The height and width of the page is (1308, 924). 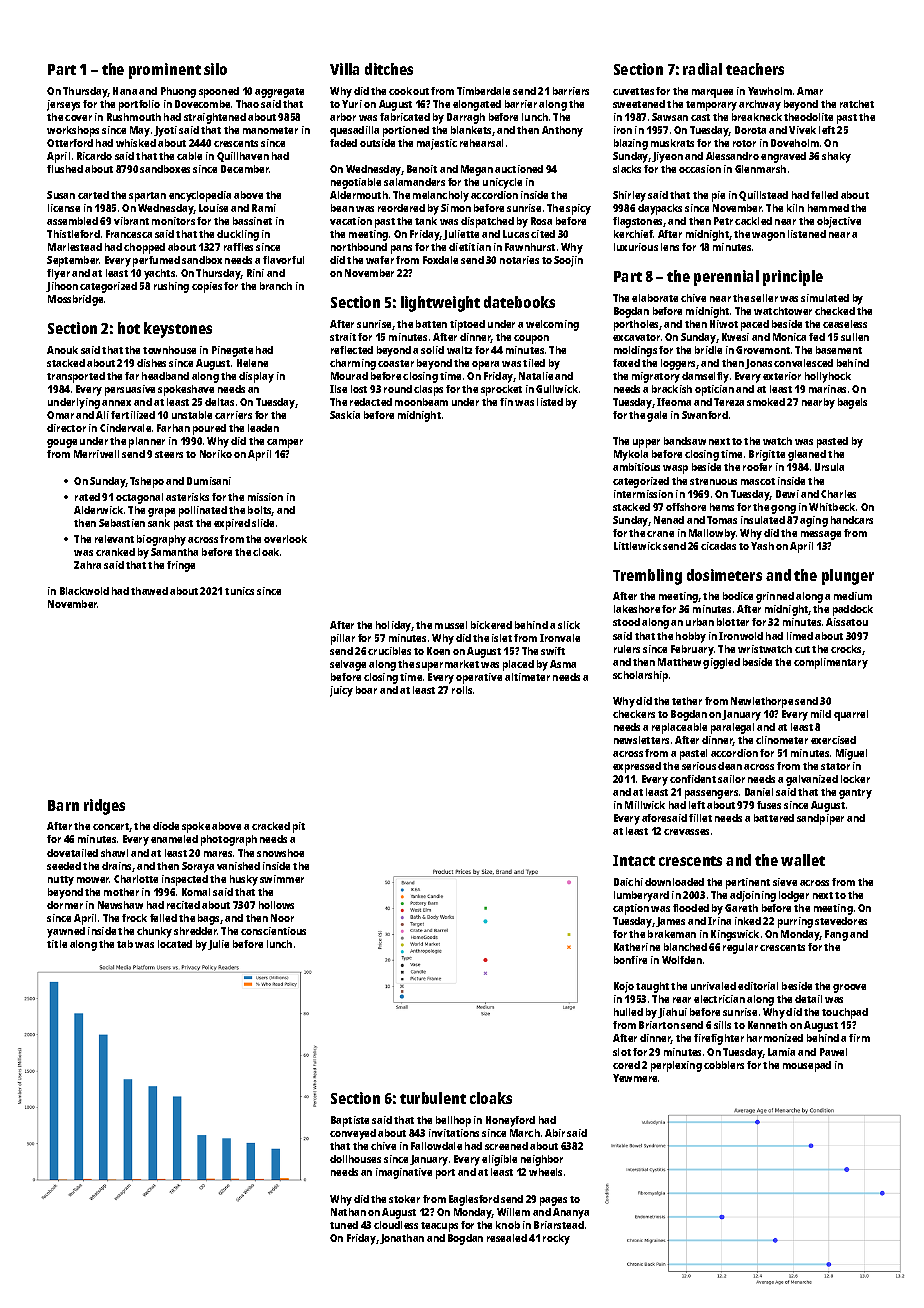 I want to click on batten, so click(x=431, y=324).
